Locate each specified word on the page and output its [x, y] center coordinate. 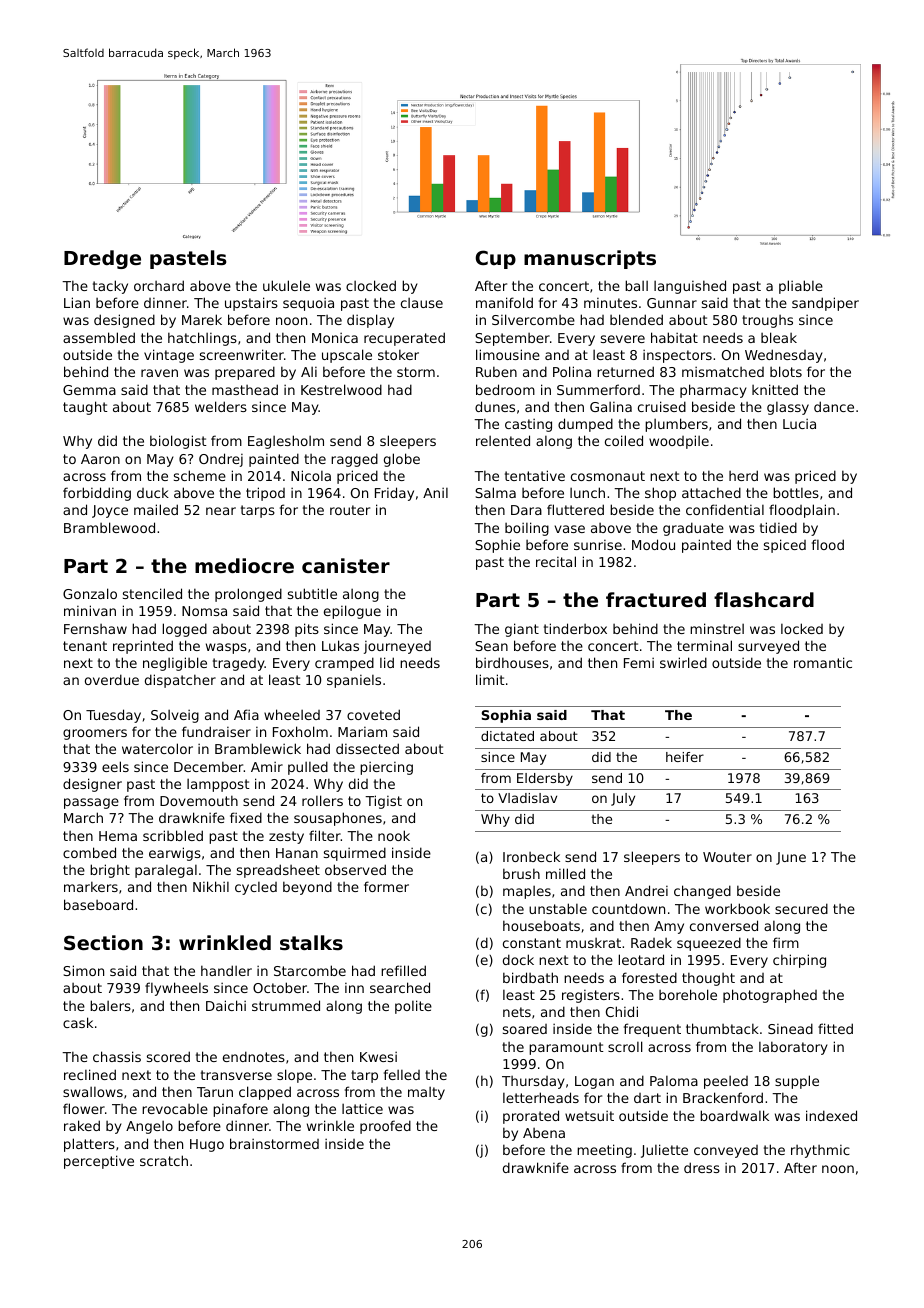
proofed [385, 1127]
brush [521, 873]
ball [636, 285]
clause [422, 303]
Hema [118, 836]
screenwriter [242, 354]
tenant [85, 646]
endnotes [254, 1056]
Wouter [727, 857]
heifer [685, 757]
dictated [507, 736]
